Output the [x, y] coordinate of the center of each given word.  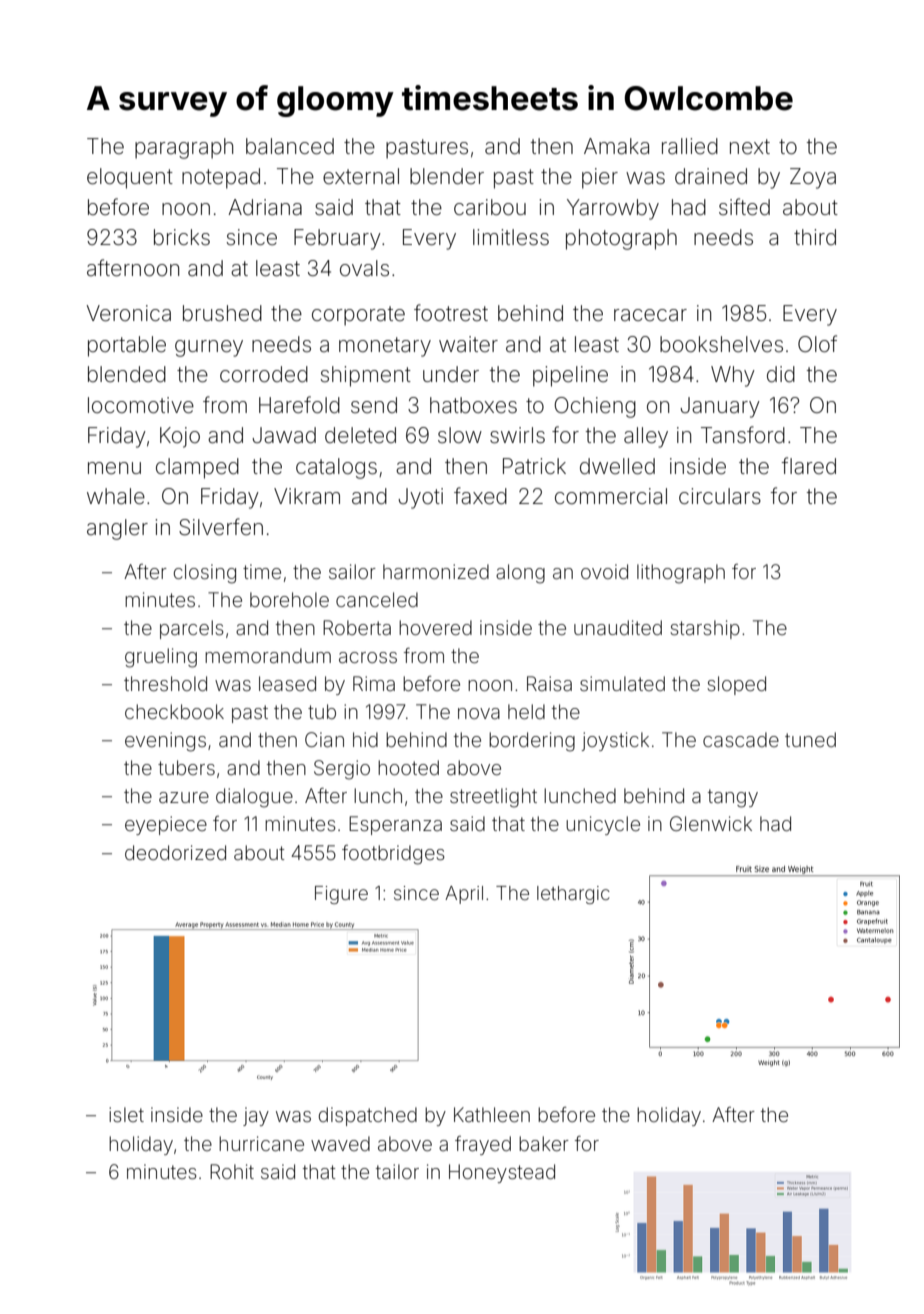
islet [126, 1114]
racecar [650, 315]
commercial [611, 496]
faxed [480, 496]
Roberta [357, 627]
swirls [517, 435]
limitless [511, 237]
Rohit [232, 1171]
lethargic [573, 895]
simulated [622, 683]
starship [705, 629]
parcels [192, 629]
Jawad [284, 435]
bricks [182, 237]
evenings [165, 742]
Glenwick [711, 823]
